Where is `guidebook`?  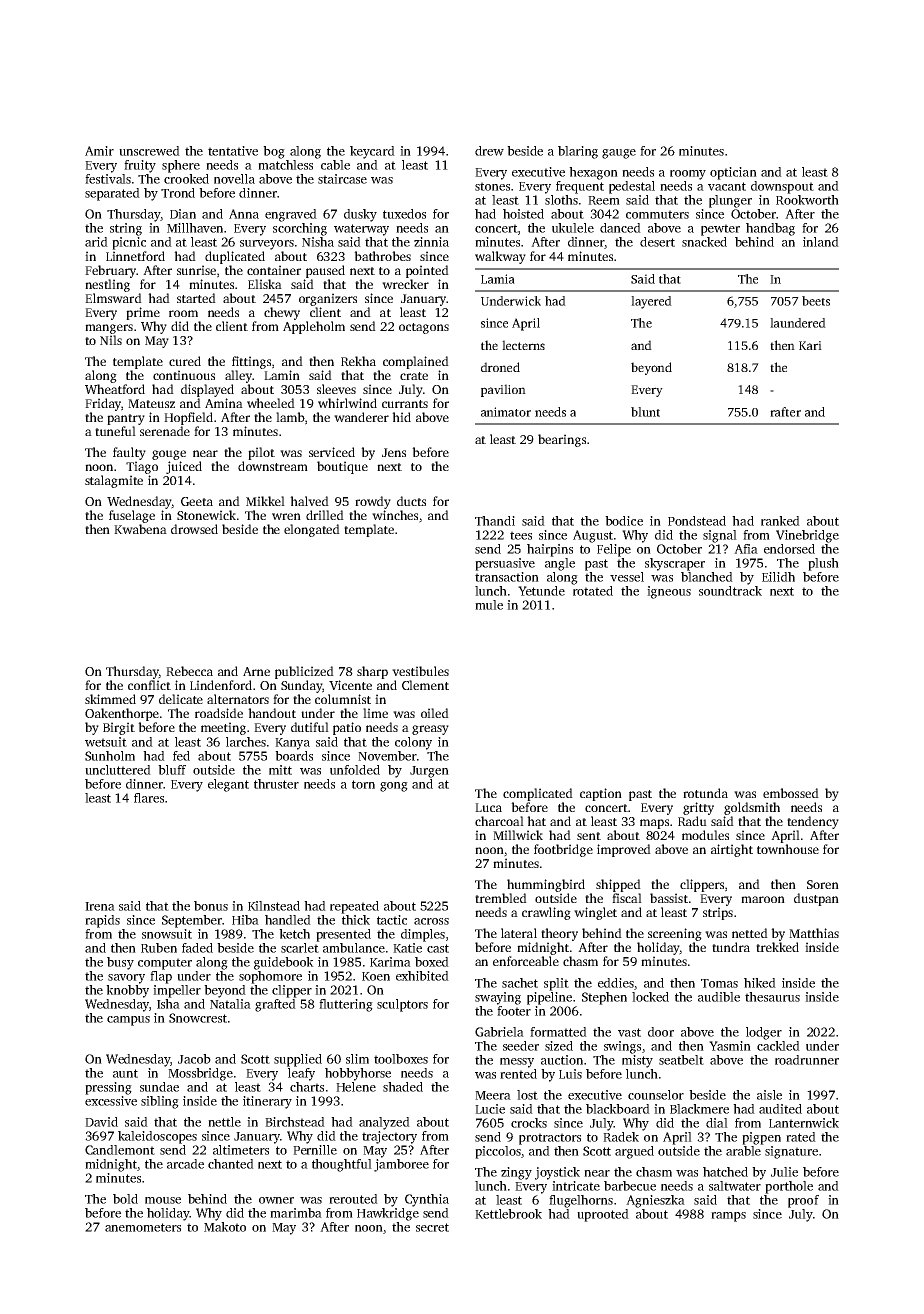 guidebook is located at coordinates (284, 963).
